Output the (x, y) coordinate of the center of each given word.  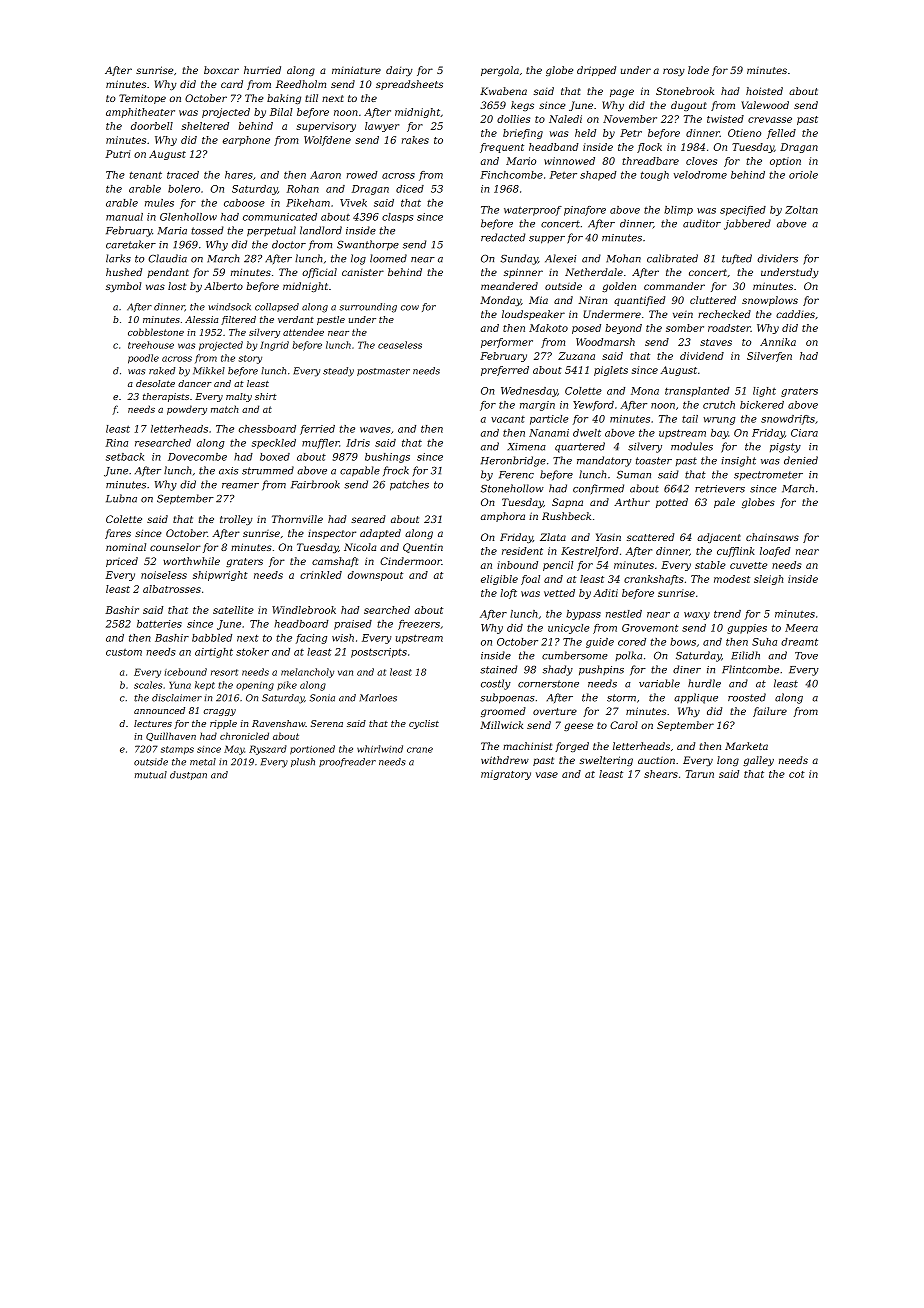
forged (572, 747)
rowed (362, 175)
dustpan (188, 775)
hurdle (704, 683)
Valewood (765, 105)
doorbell (152, 126)
